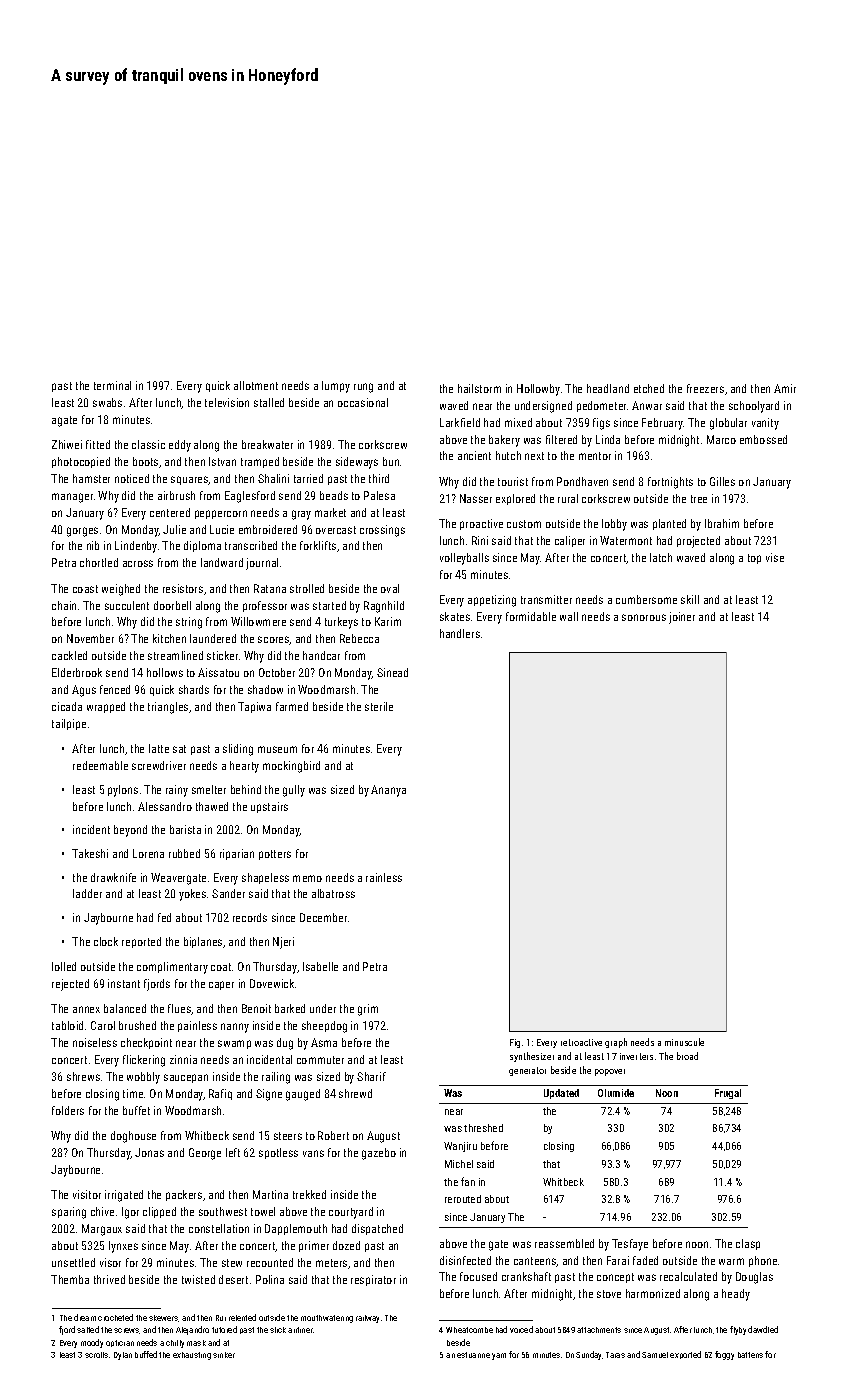 The height and width of the screenshot is (1400, 849). What do you see at coordinates (112, 385) in the screenshot?
I see `terminal` at bounding box center [112, 385].
